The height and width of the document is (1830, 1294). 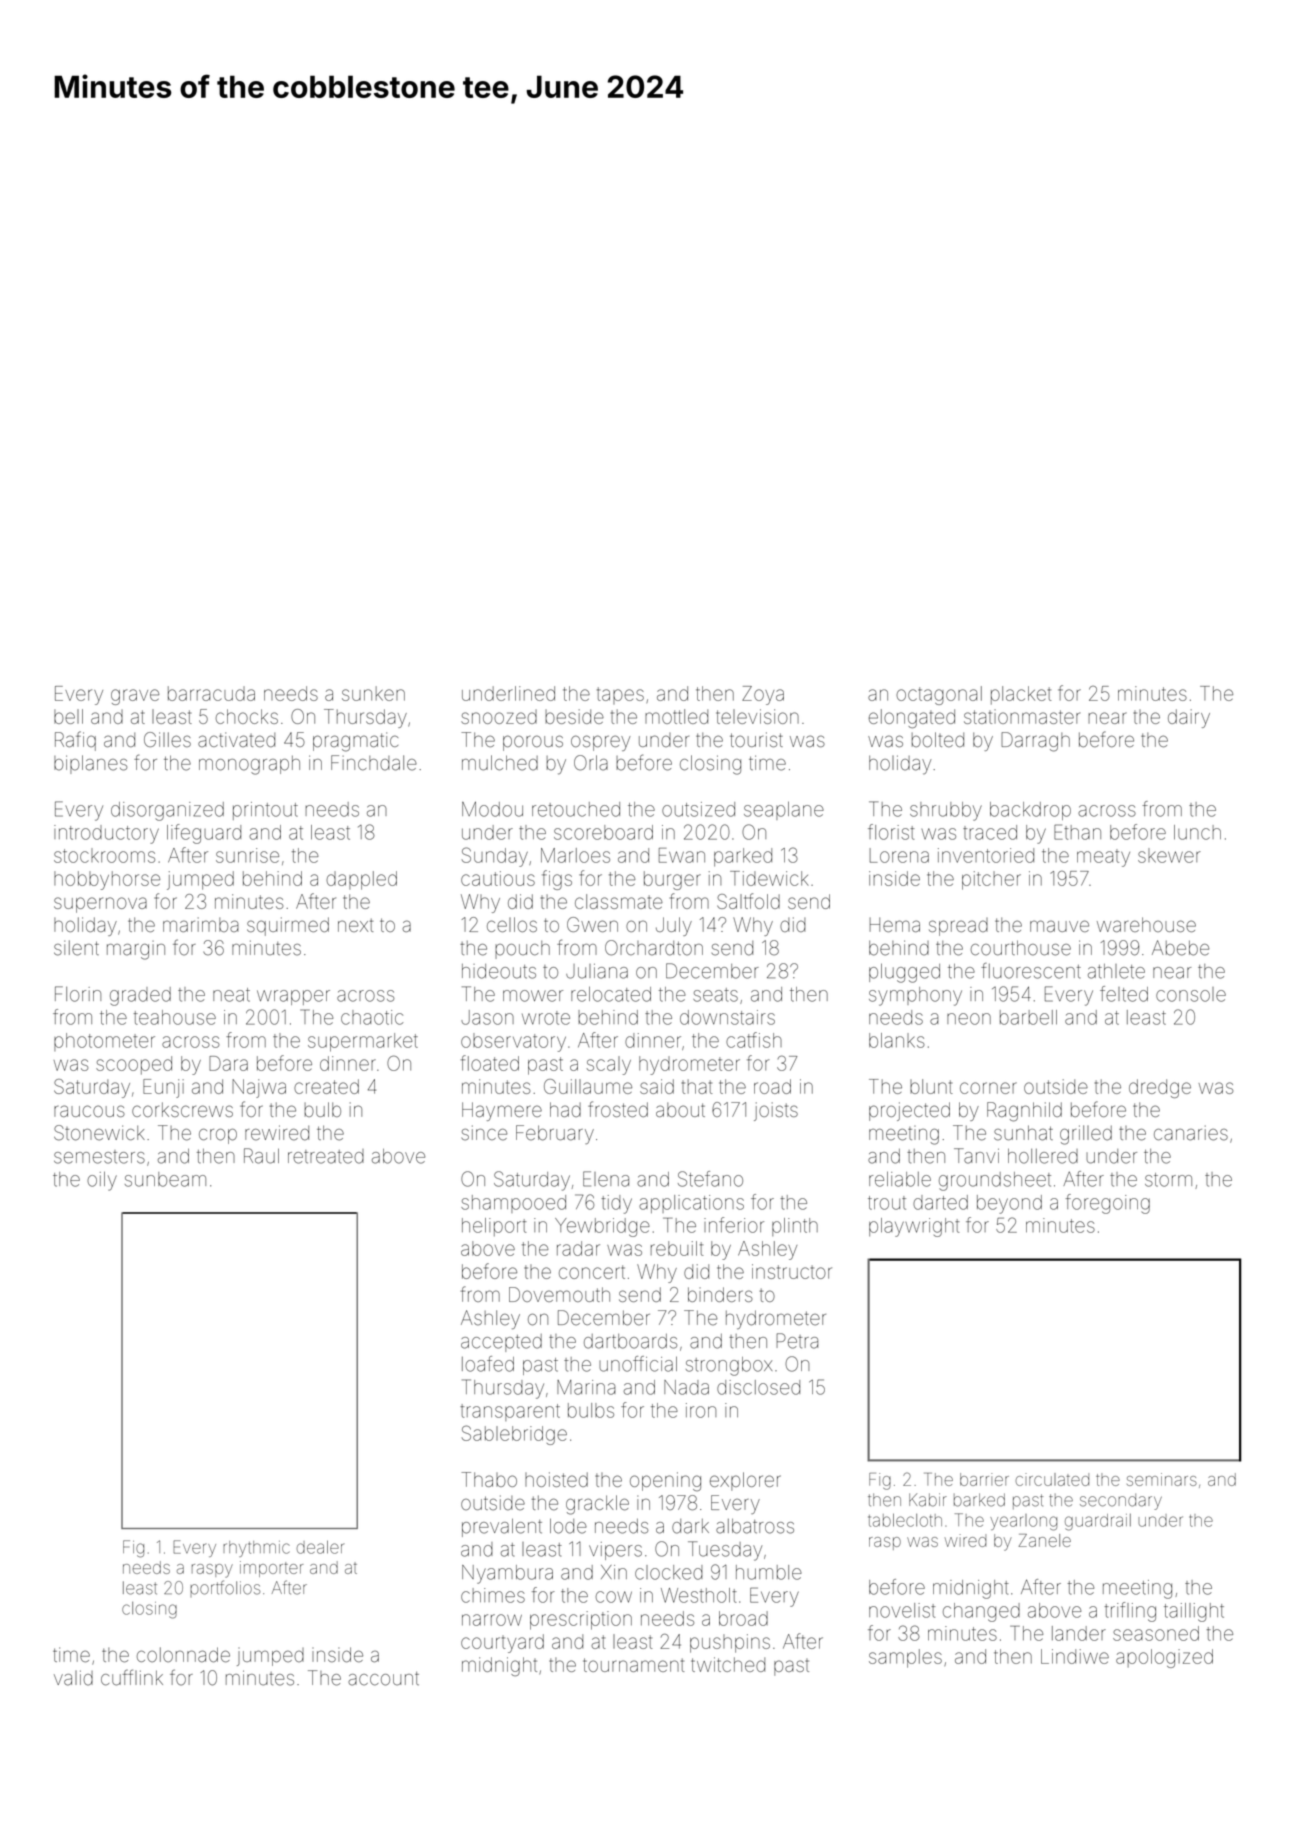 What do you see at coordinates (102, 1181) in the document?
I see `oily` at bounding box center [102, 1181].
